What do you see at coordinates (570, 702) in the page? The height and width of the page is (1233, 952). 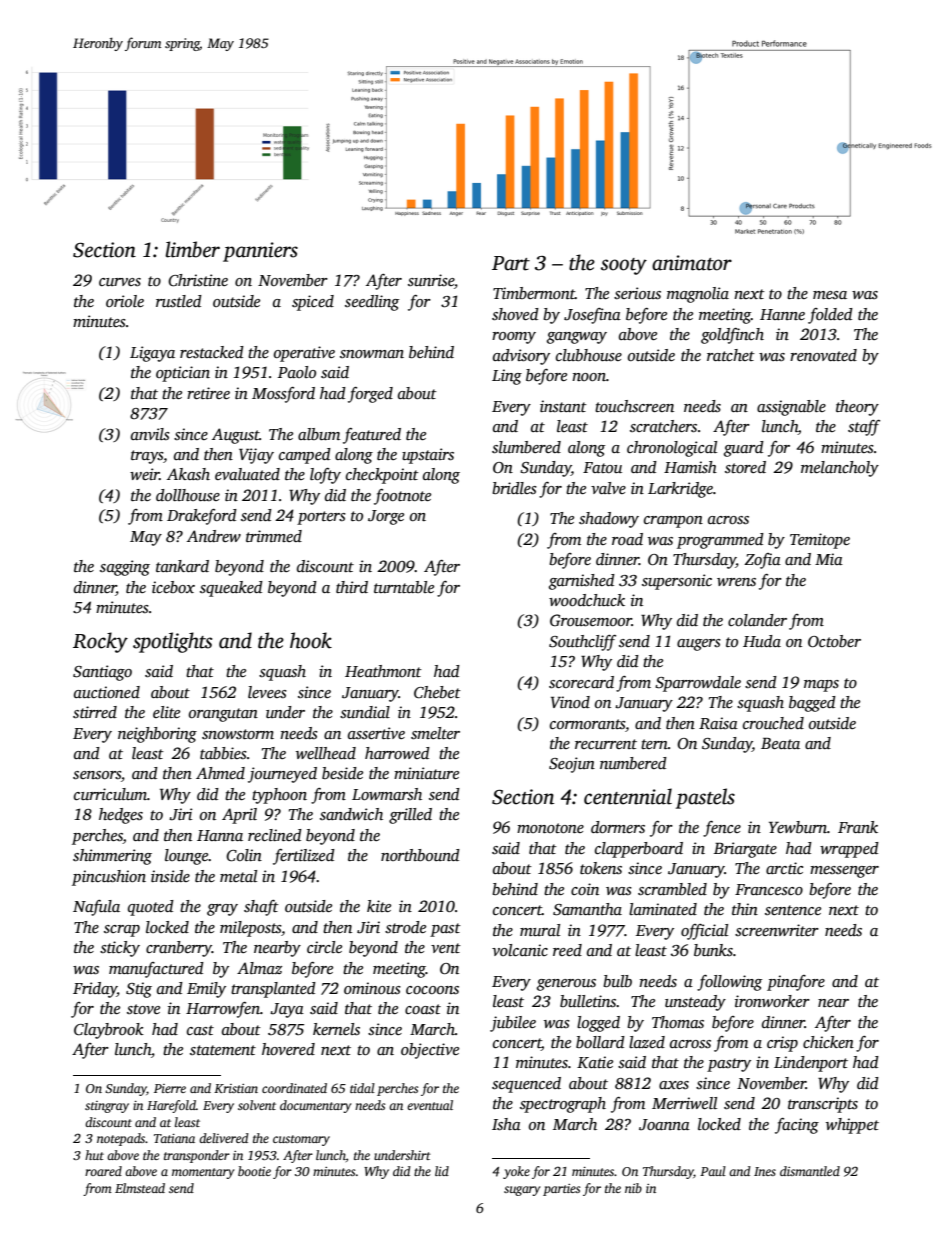 I see `Vinod` at bounding box center [570, 702].
